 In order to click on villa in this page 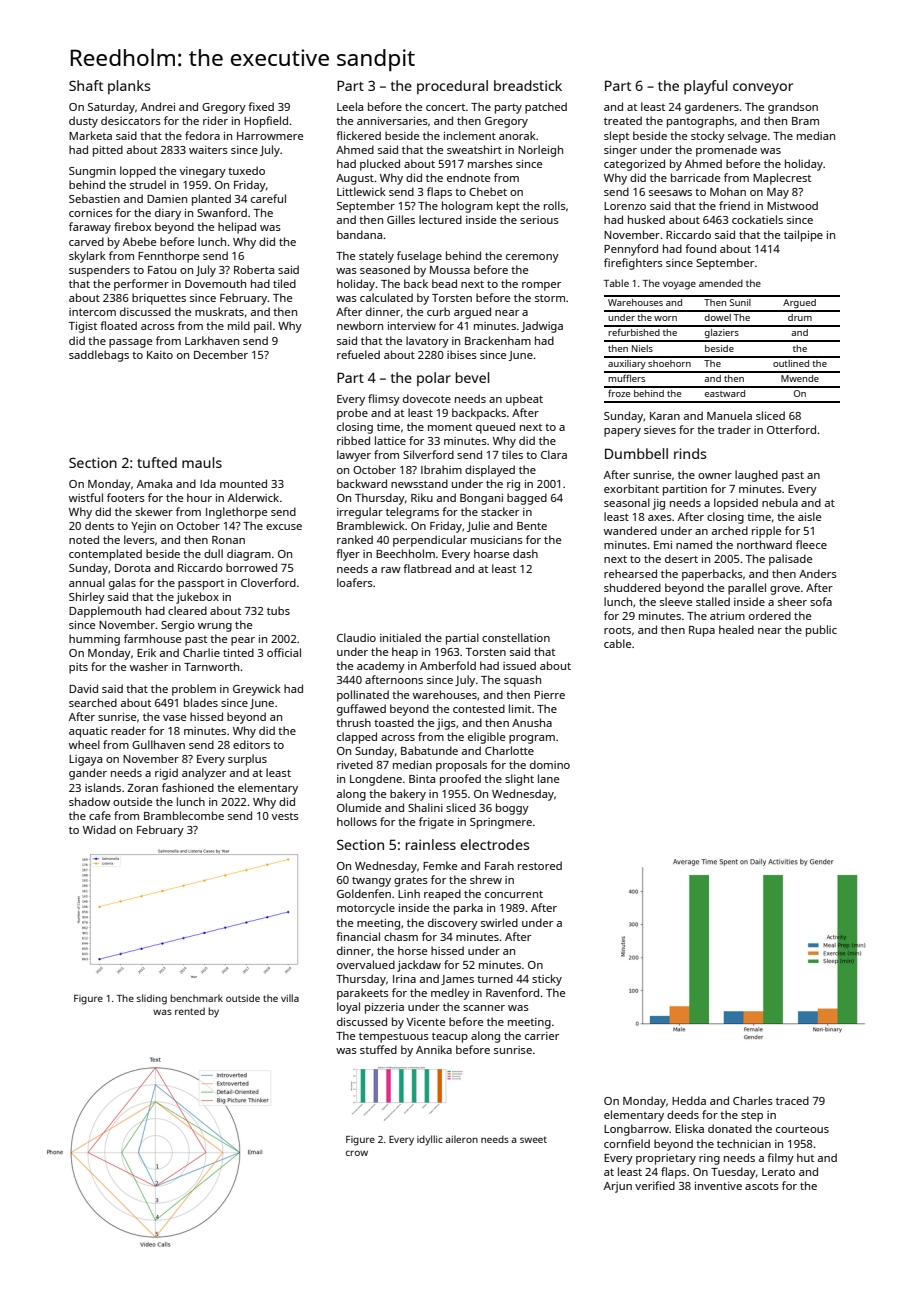, I will do `click(290, 998)`.
